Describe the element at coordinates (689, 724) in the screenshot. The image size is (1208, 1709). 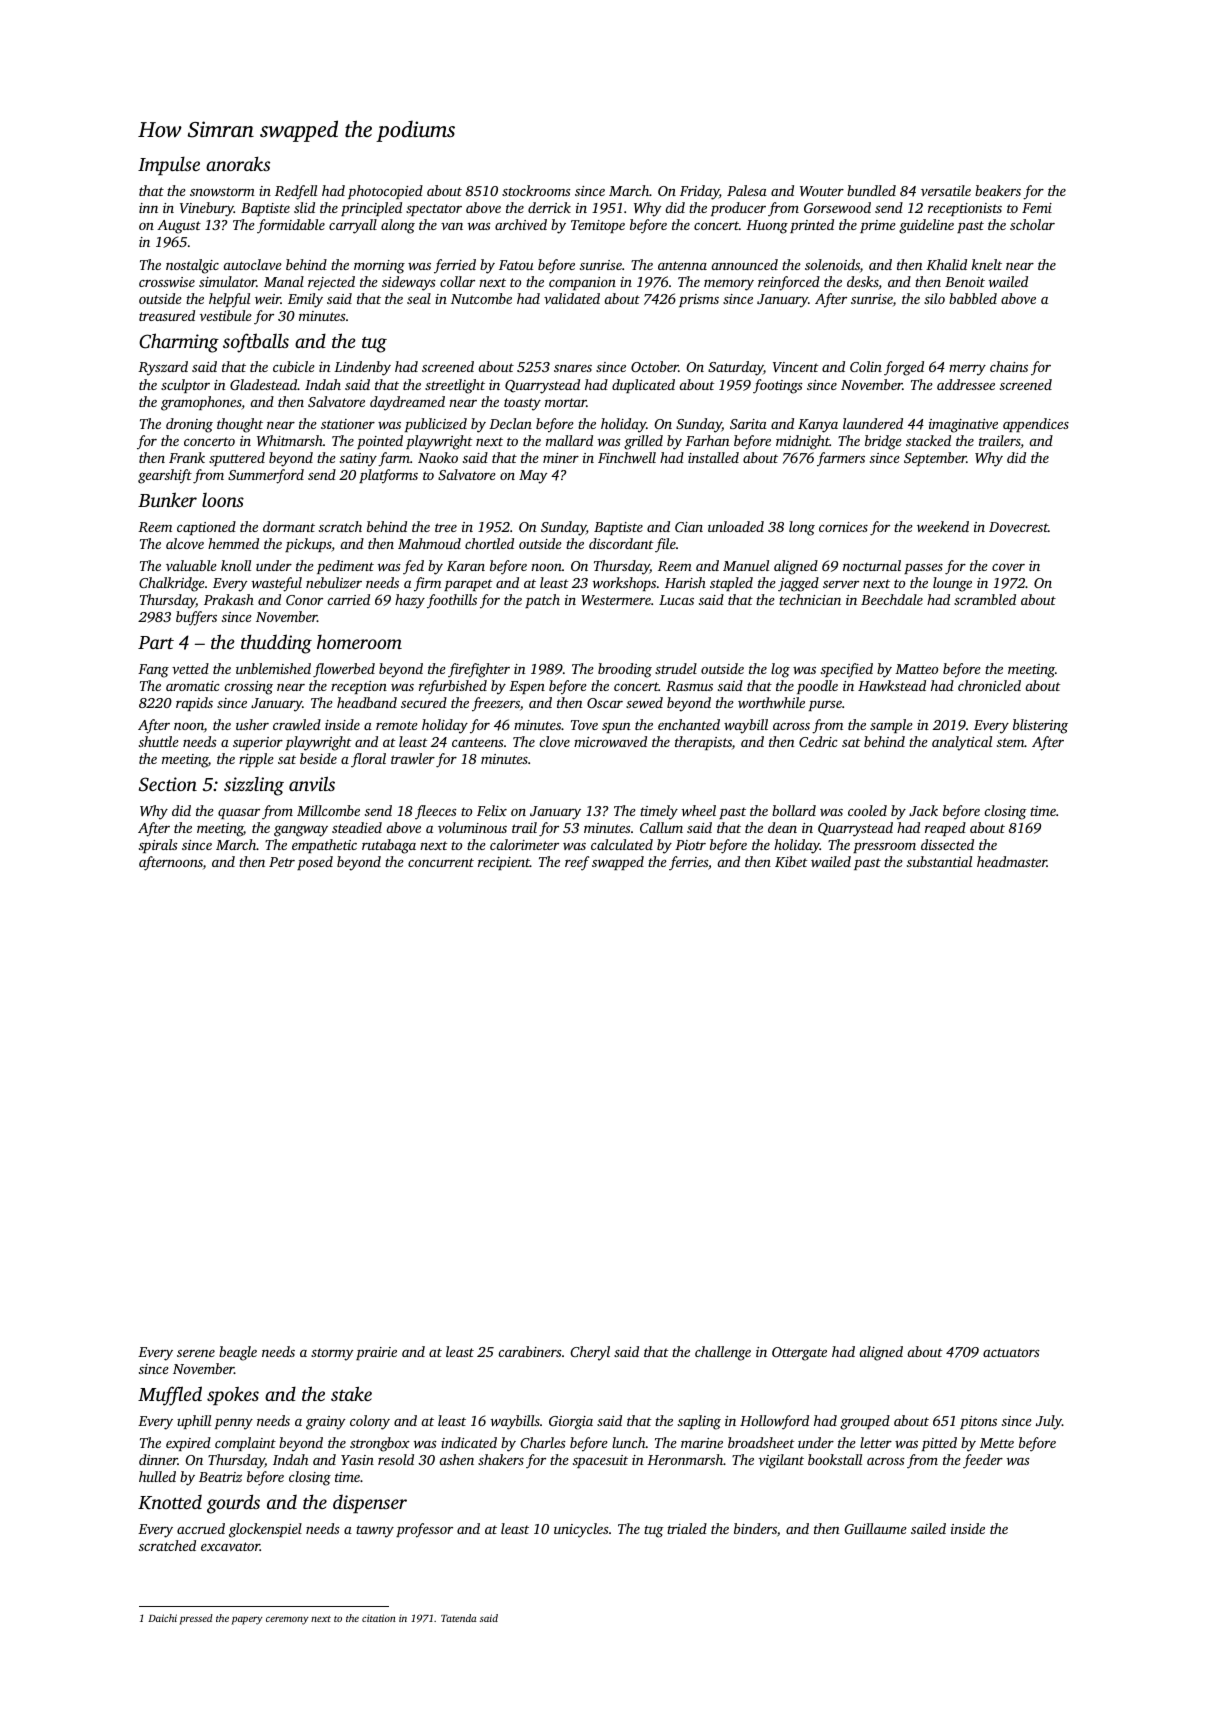
I see `enchanted` at that location.
